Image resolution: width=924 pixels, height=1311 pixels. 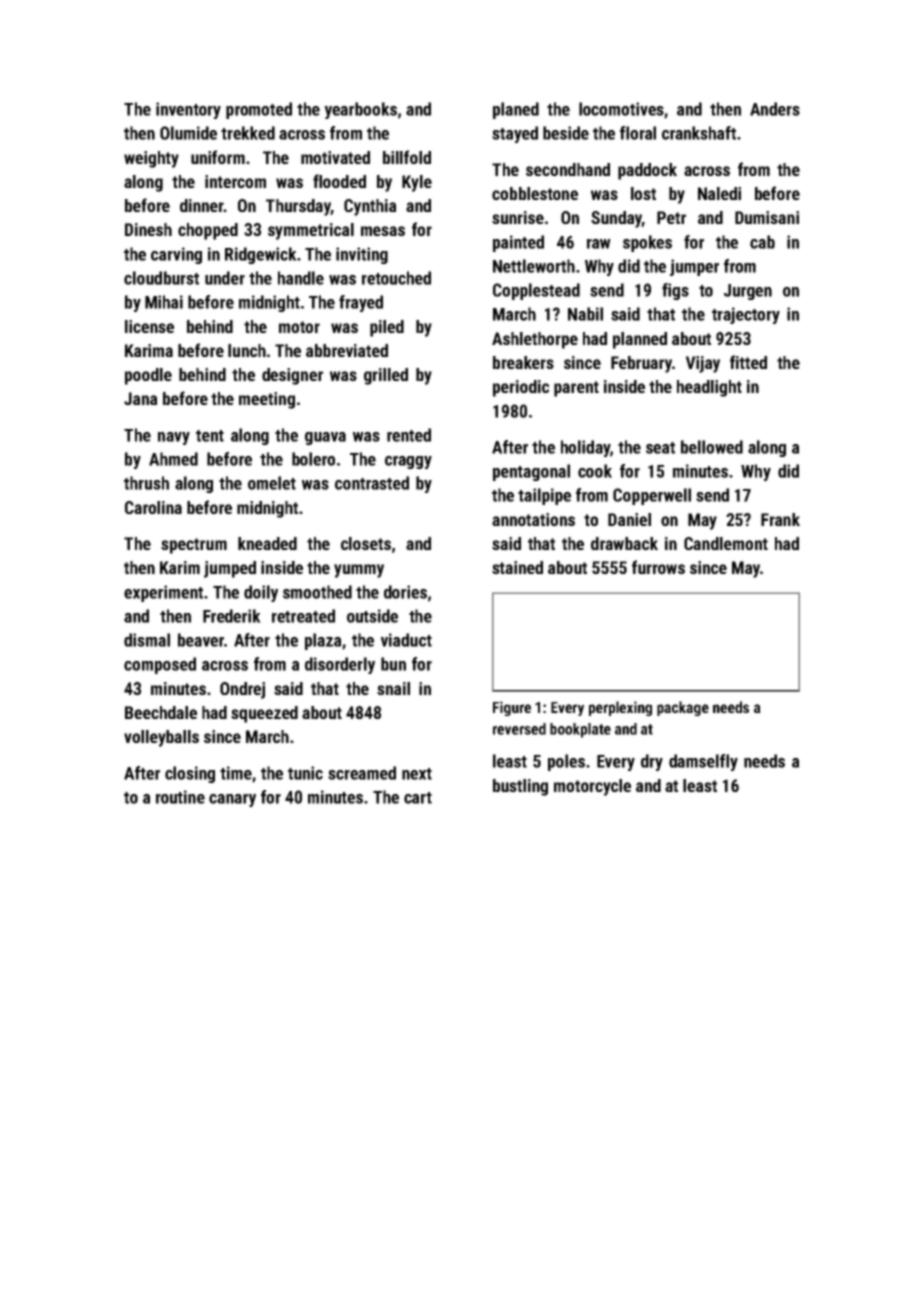 I want to click on Candlemont, so click(x=726, y=543).
